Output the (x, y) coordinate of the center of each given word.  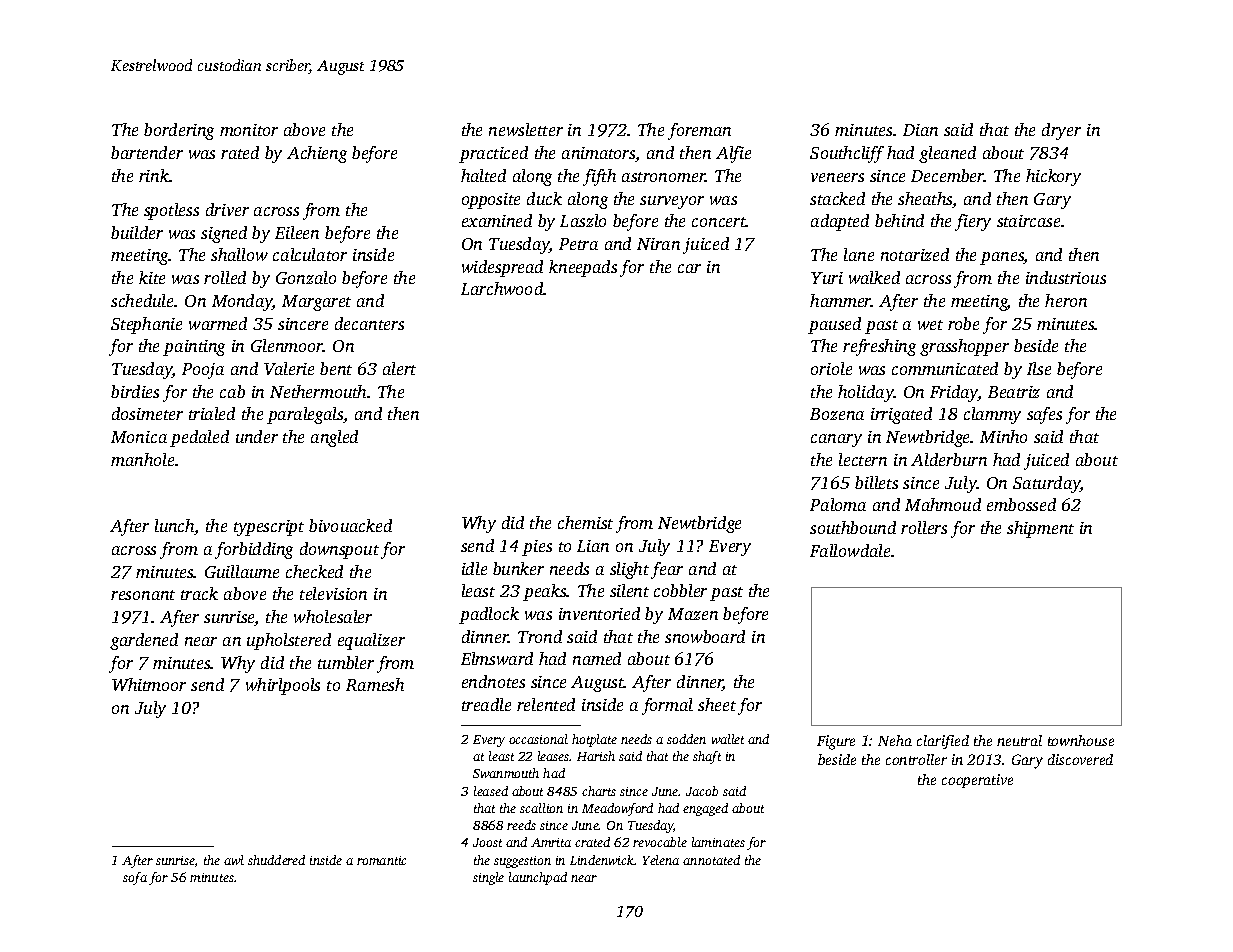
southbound (853, 527)
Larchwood (502, 288)
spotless (171, 211)
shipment (1040, 529)
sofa (135, 878)
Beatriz (1014, 392)
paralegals (305, 415)
